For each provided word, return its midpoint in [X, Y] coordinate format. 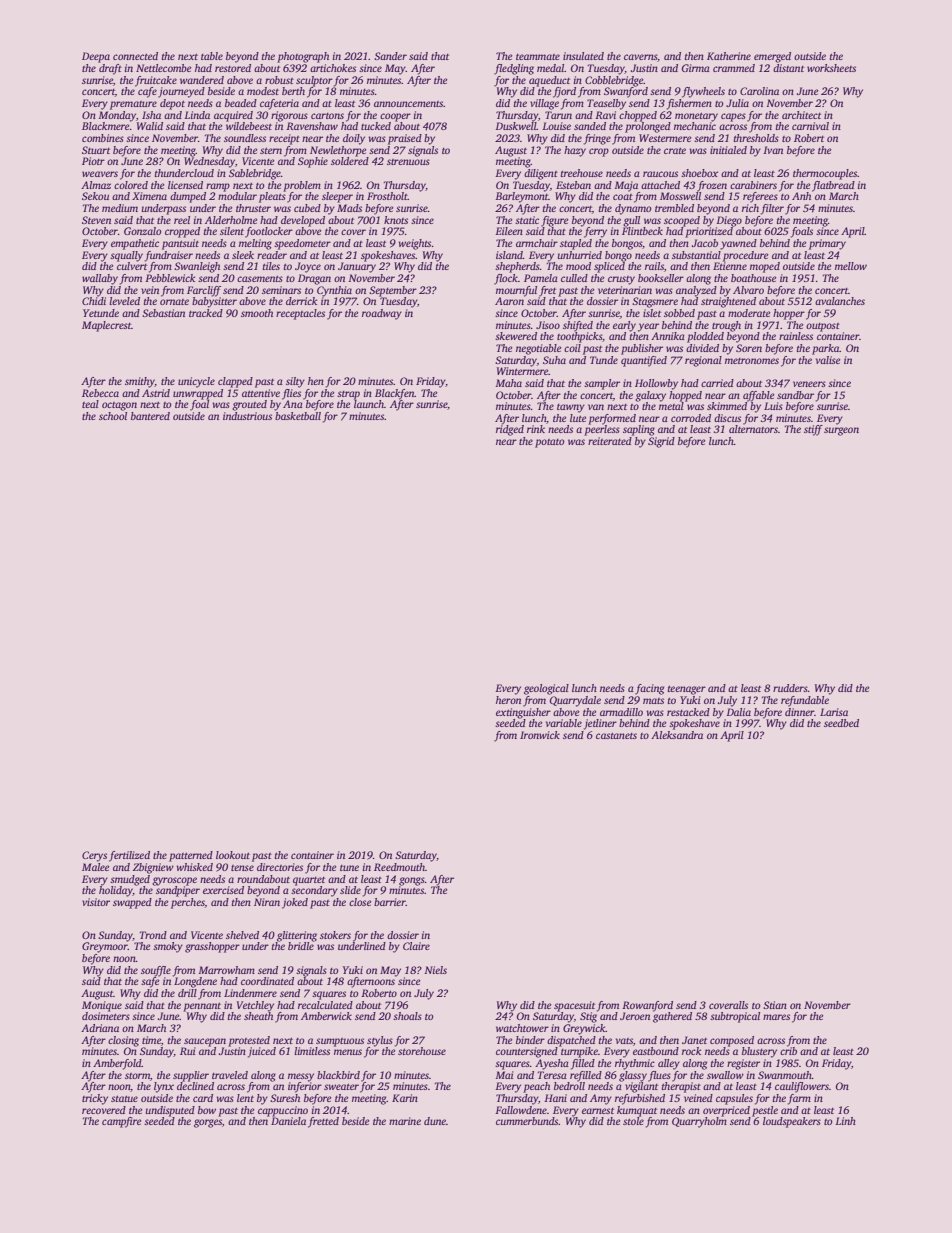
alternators [753, 429]
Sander [390, 56]
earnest [598, 1111]
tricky [95, 1099]
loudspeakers [792, 1122]
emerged [772, 57]
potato [550, 443]
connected [135, 56]
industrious [247, 416]
